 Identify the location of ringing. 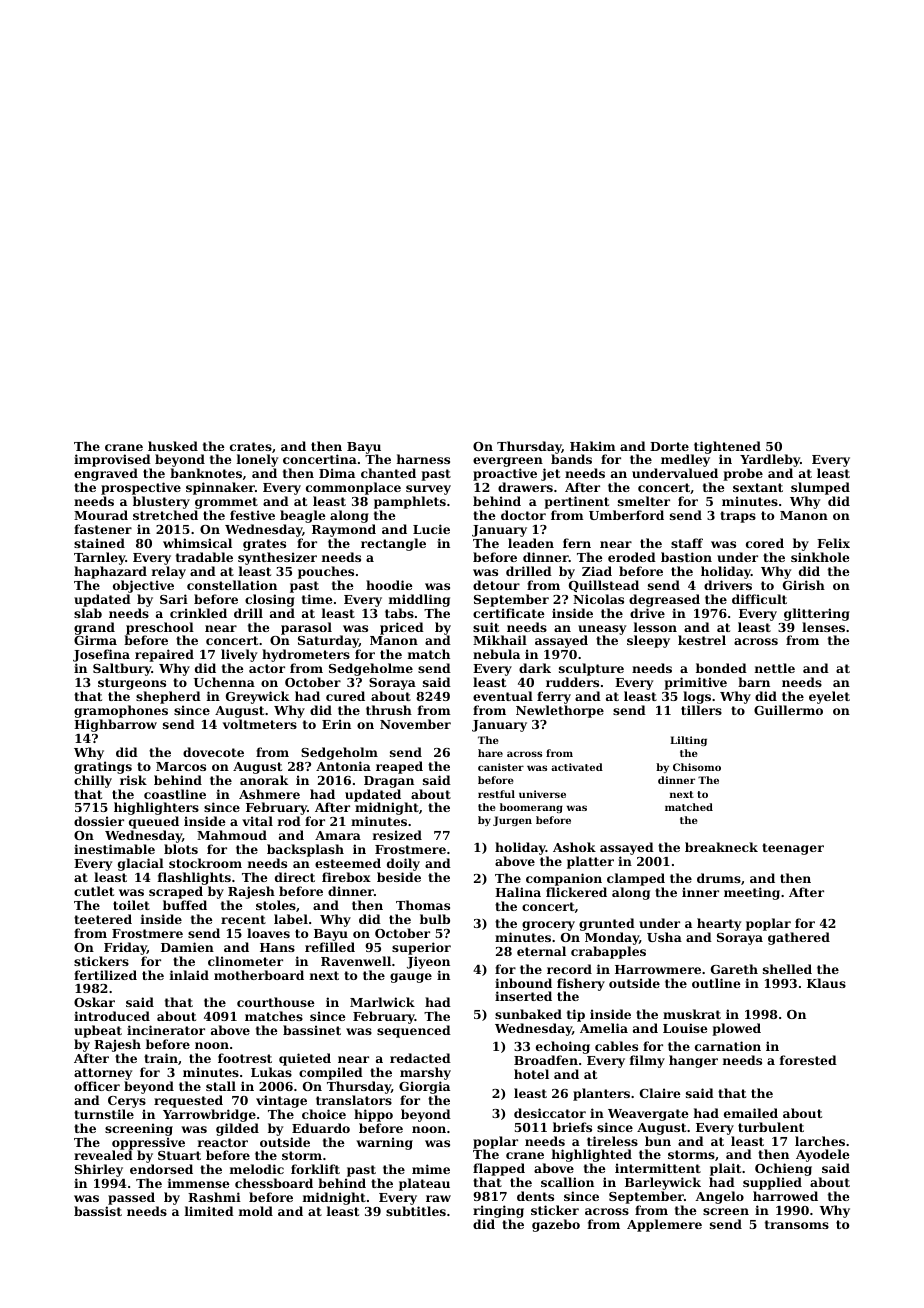
(498, 1211).
